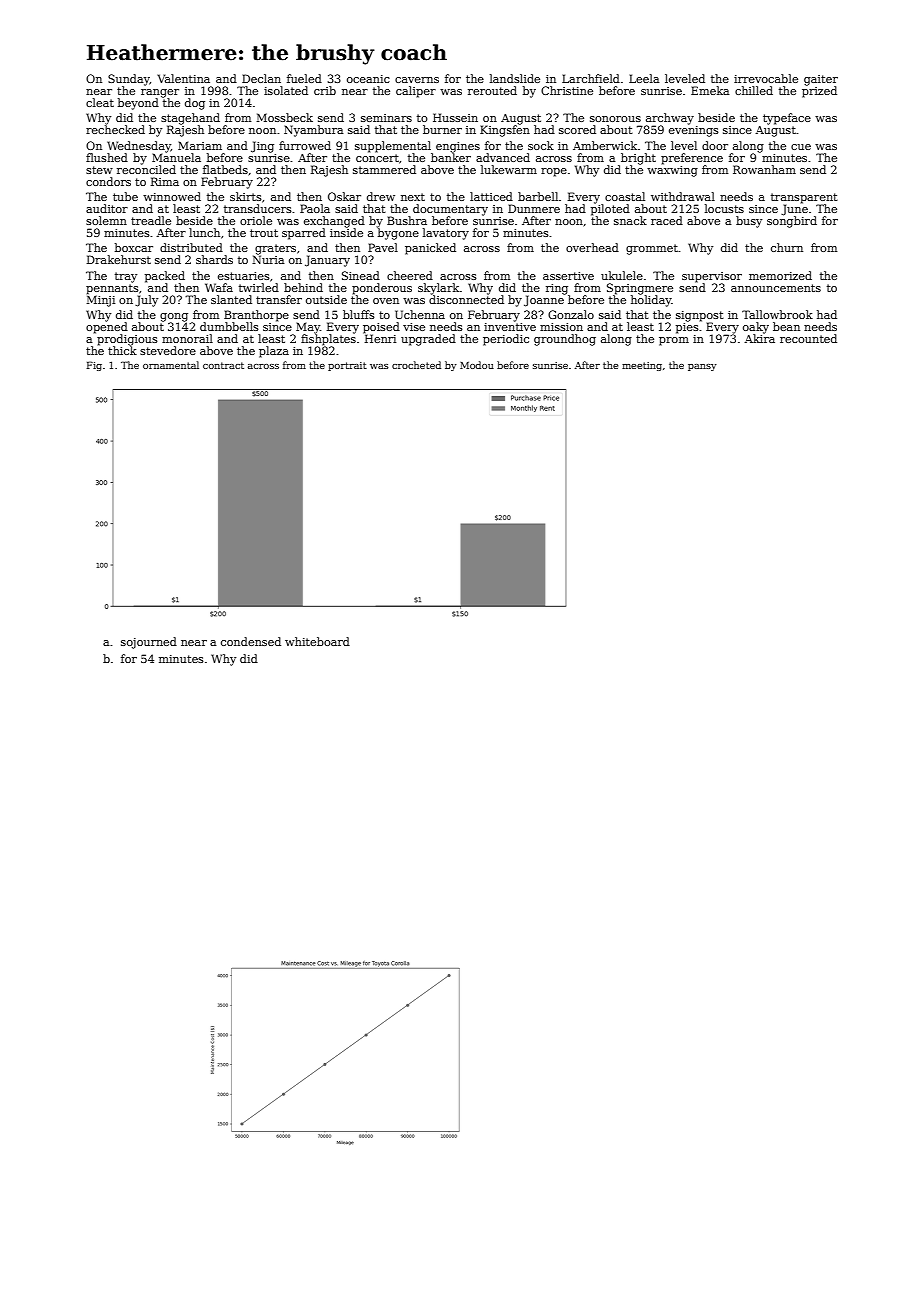 This page has width=924, height=1308. What do you see at coordinates (760, 338) in the page?
I see `Akira` at bounding box center [760, 338].
